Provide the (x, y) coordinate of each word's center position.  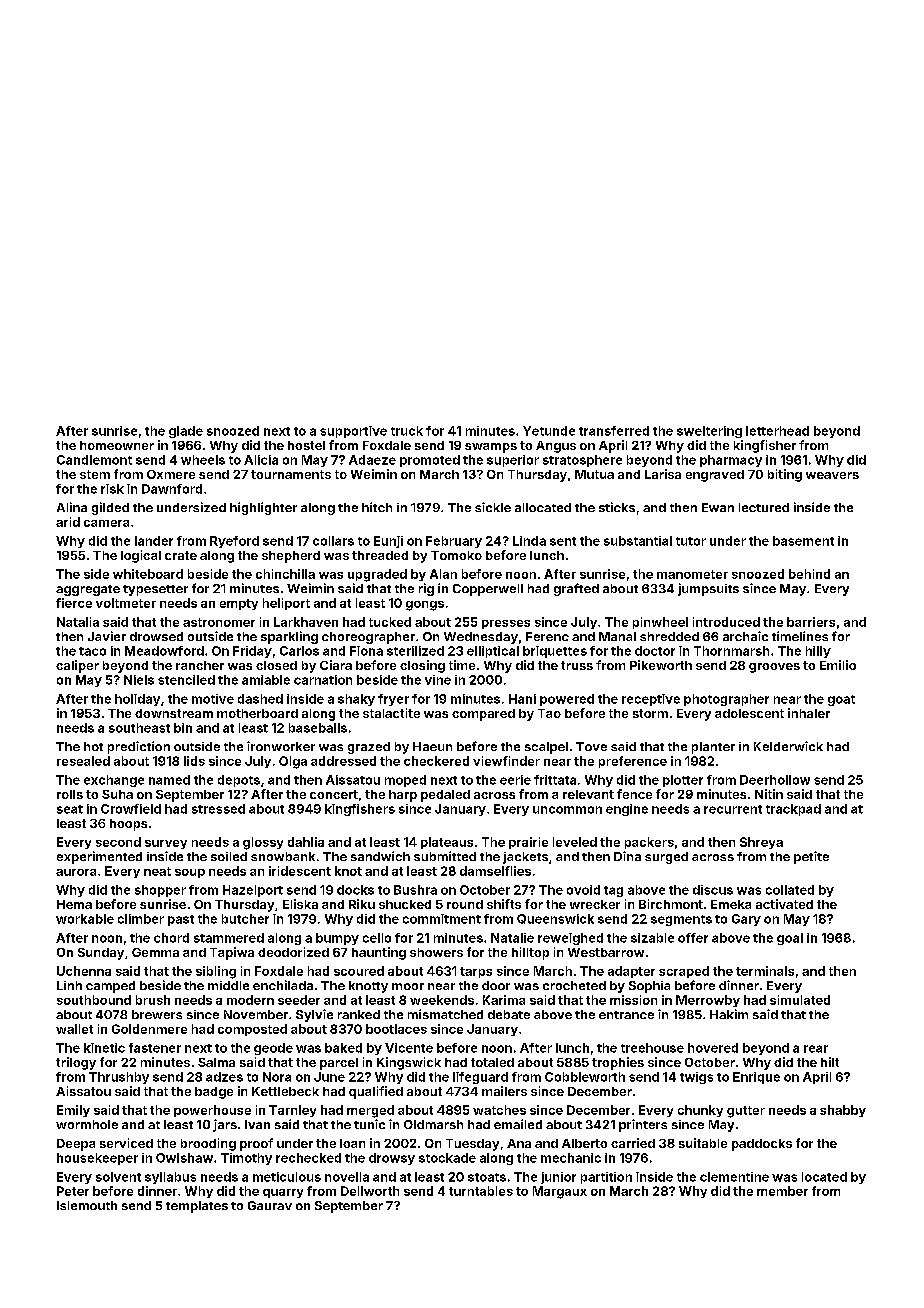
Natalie (512, 938)
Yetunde (549, 431)
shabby (843, 1111)
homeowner (117, 445)
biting (785, 475)
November (256, 1014)
